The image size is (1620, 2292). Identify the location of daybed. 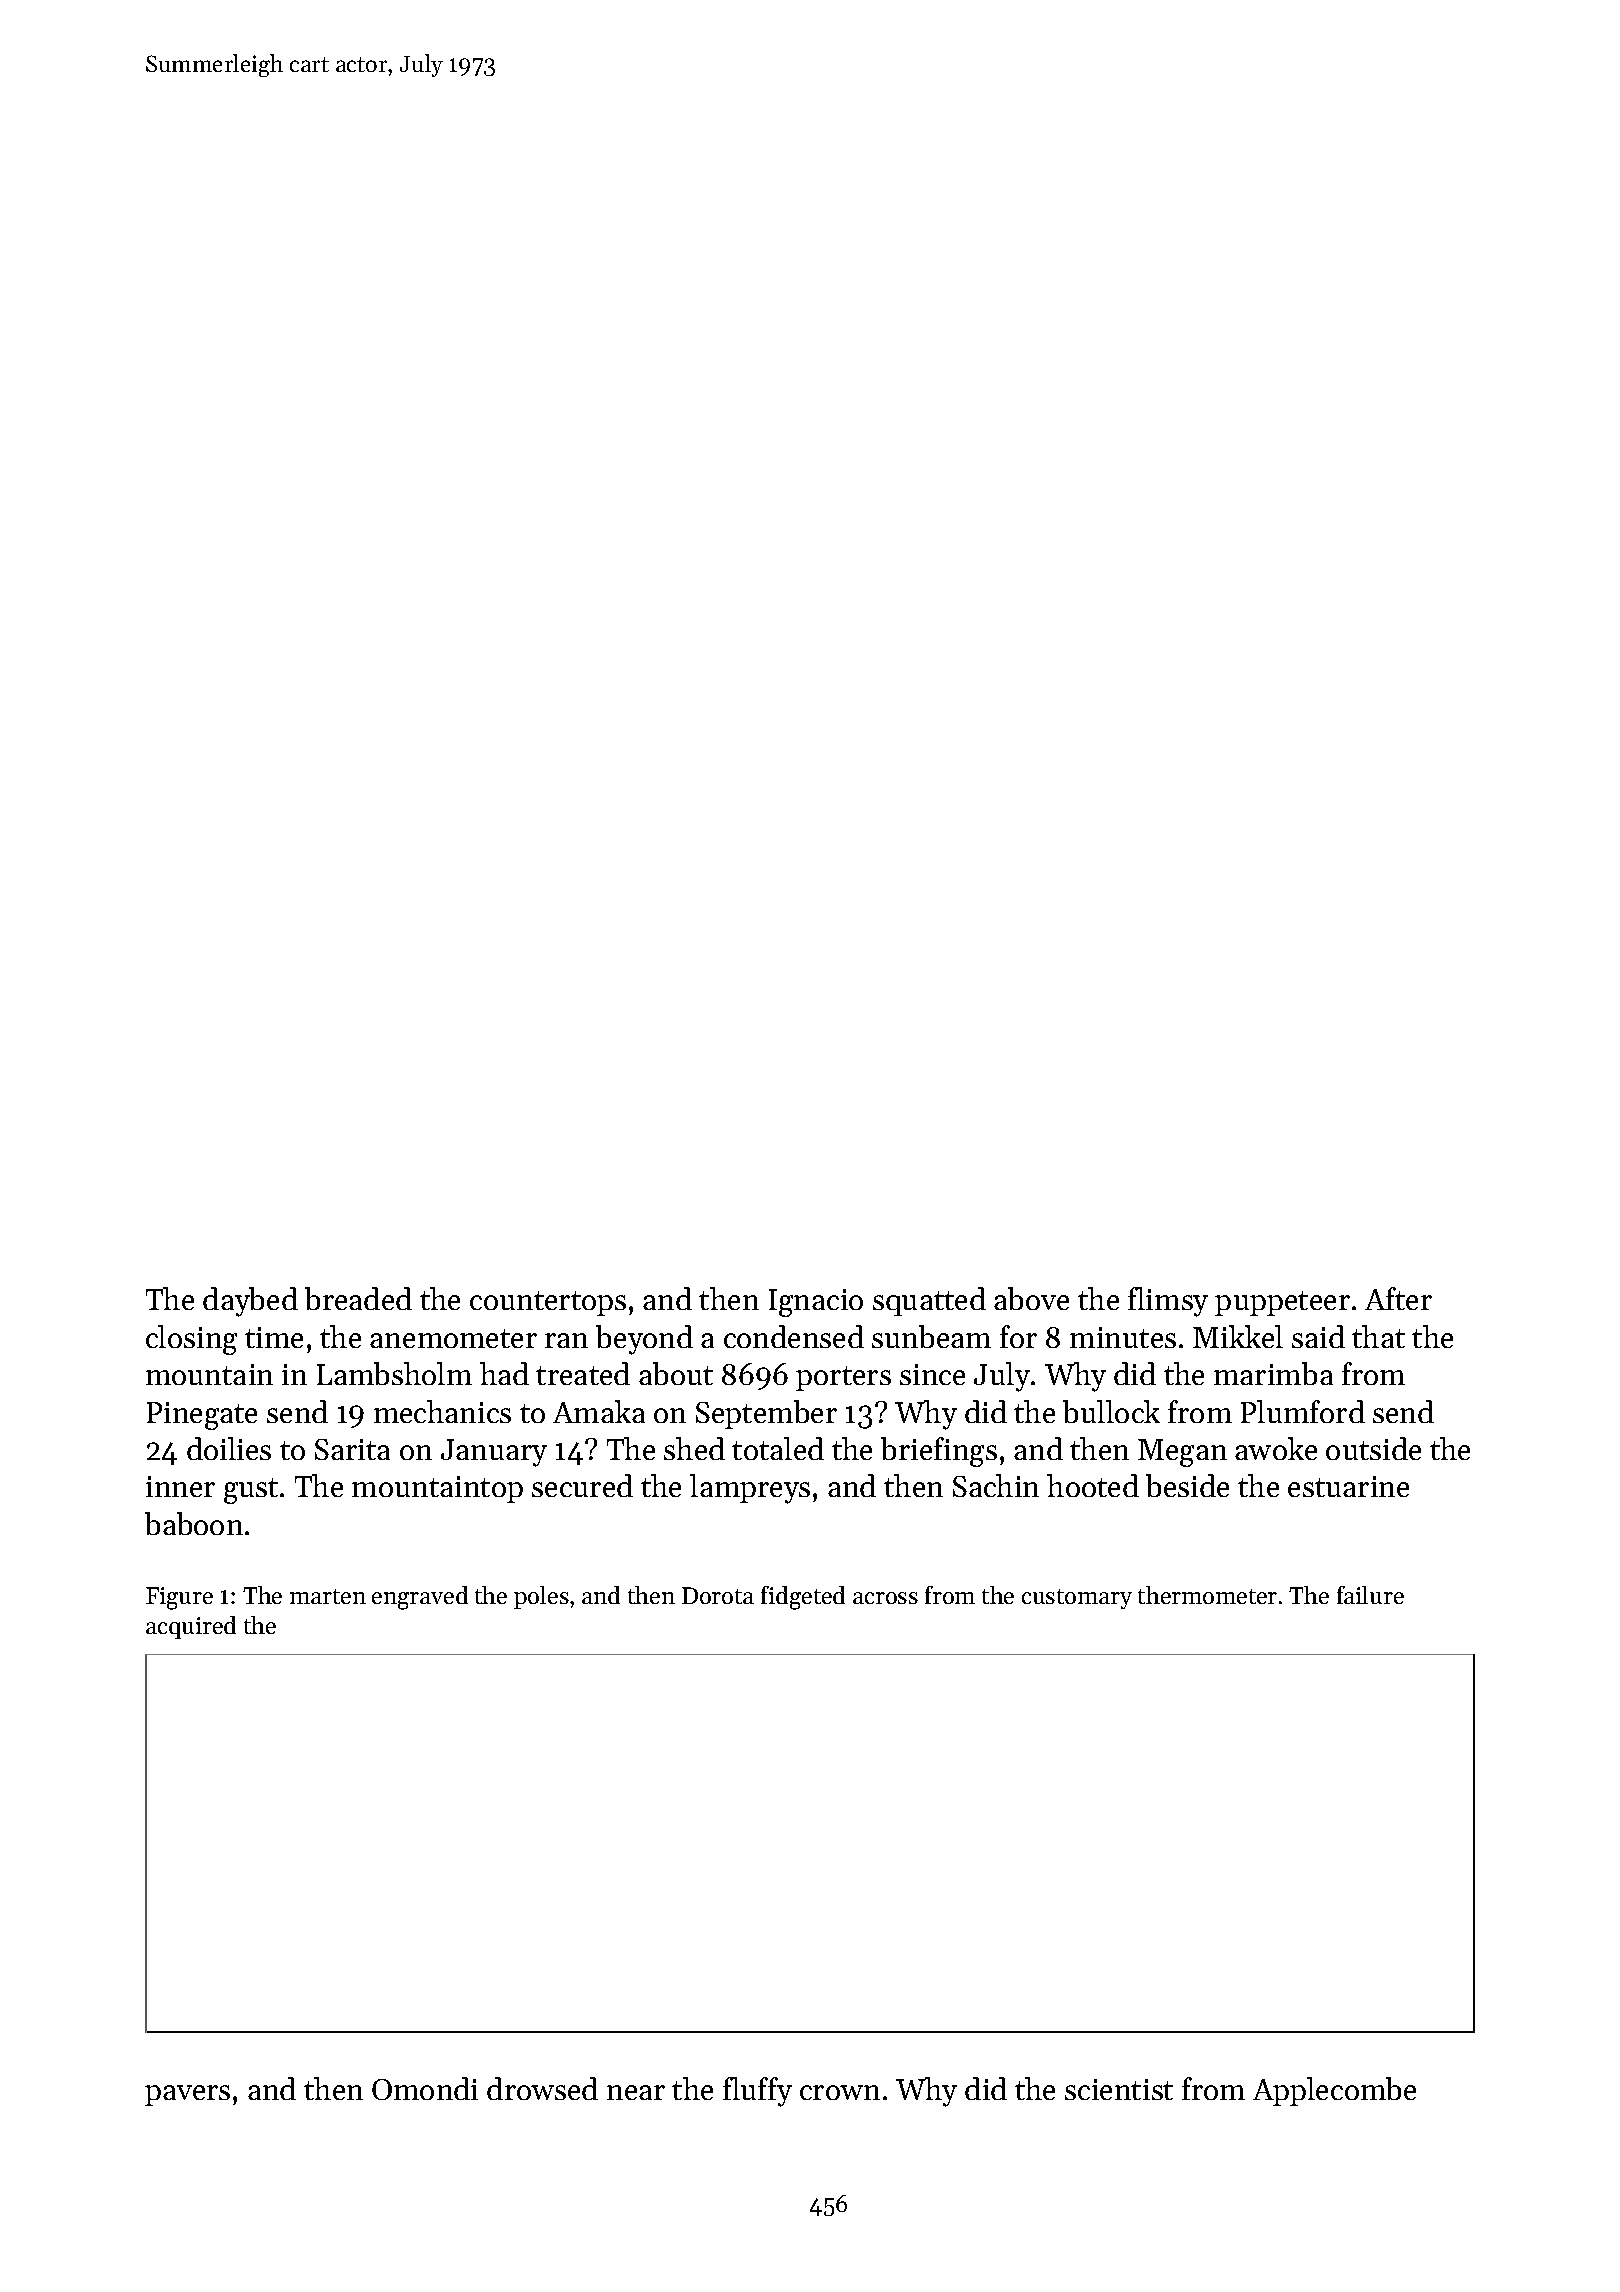
(250, 1302).
